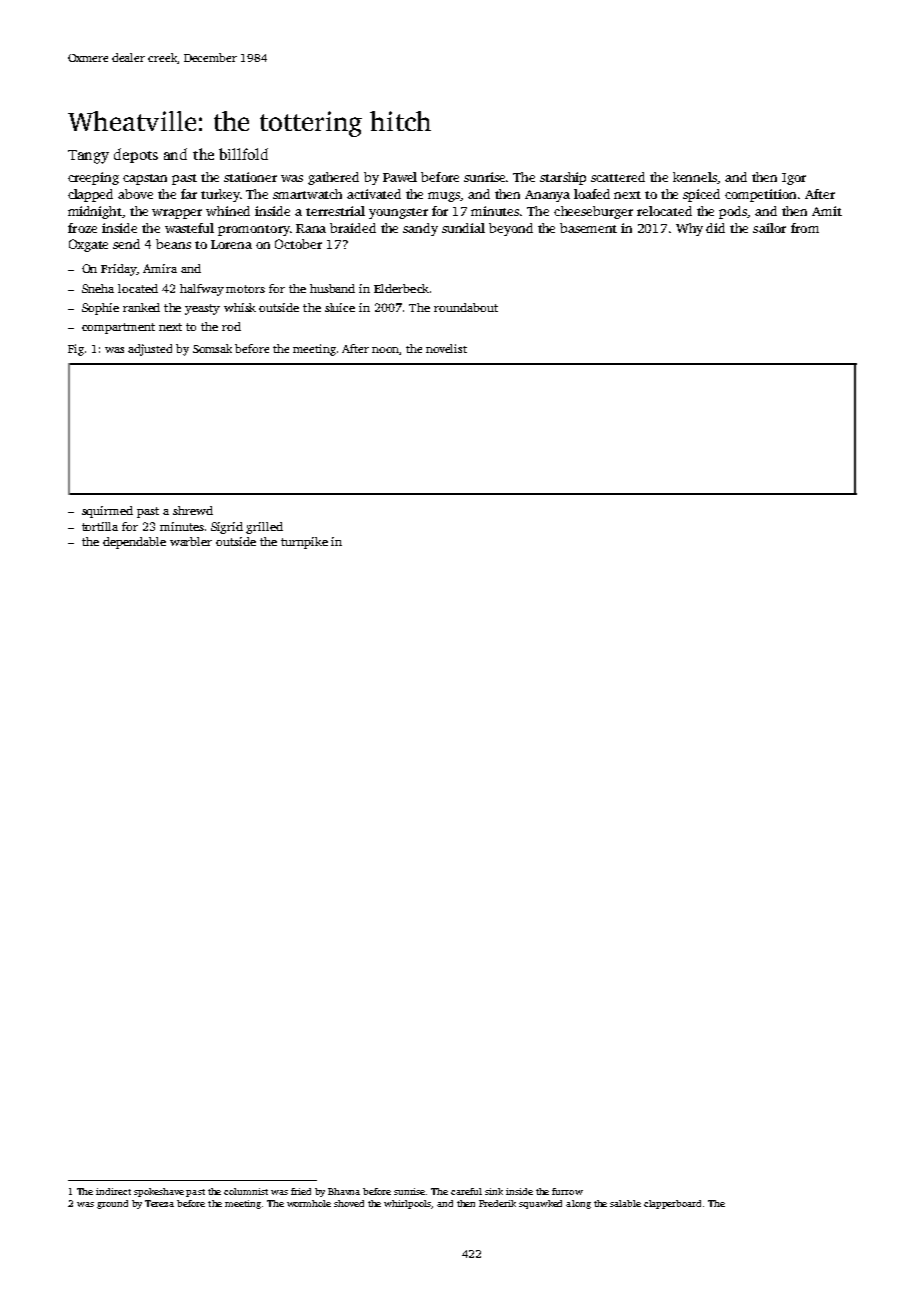 The image size is (924, 1308). What do you see at coordinates (695, 178) in the screenshot?
I see `kennels` at bounding box center [695, 178].
